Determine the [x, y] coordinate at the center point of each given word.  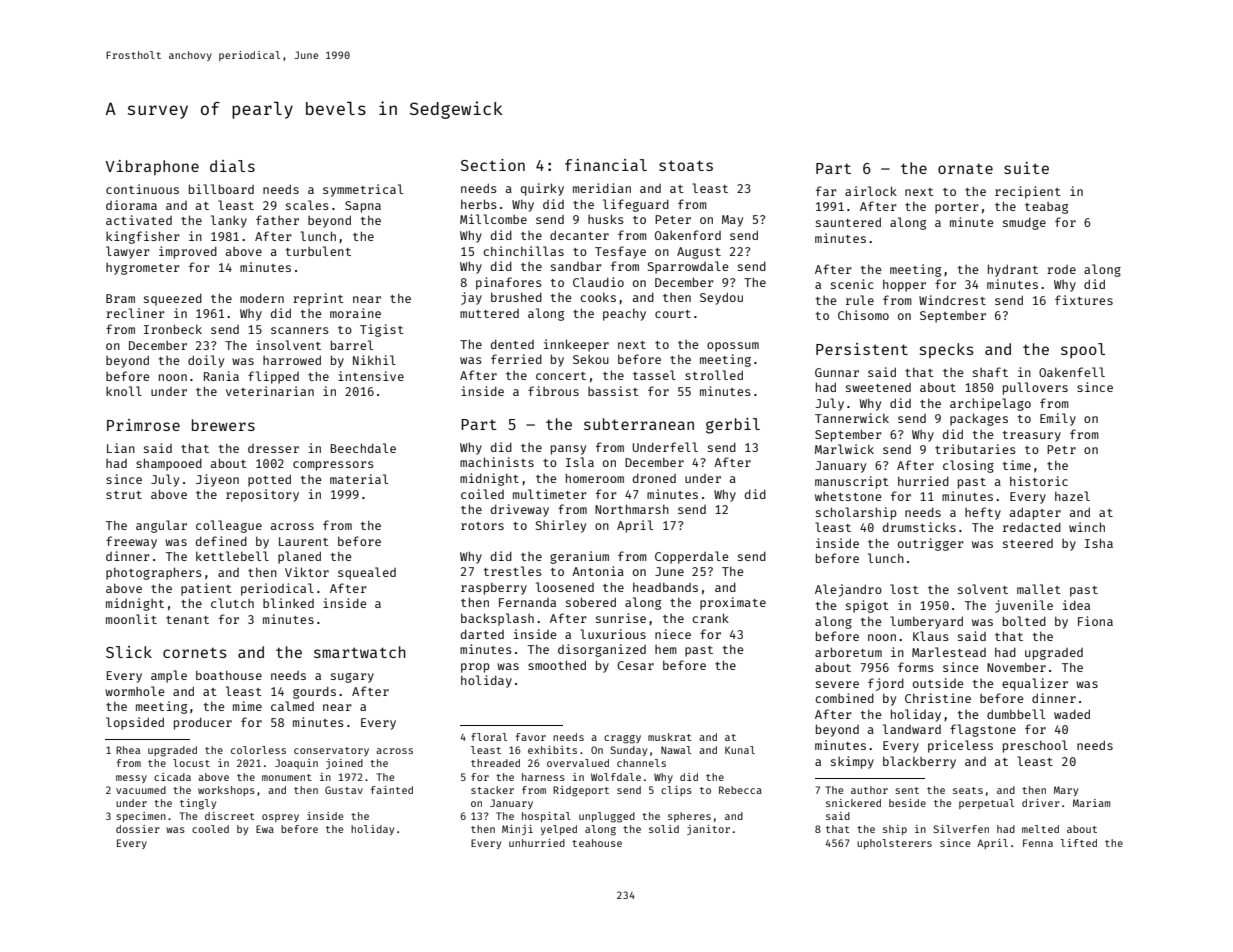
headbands [665, 587]
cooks [598, 297]
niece [673, 634]
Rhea [128, 750]
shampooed [169, 464]
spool [1083, 350]
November [1016, 667]
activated [139, 220]
